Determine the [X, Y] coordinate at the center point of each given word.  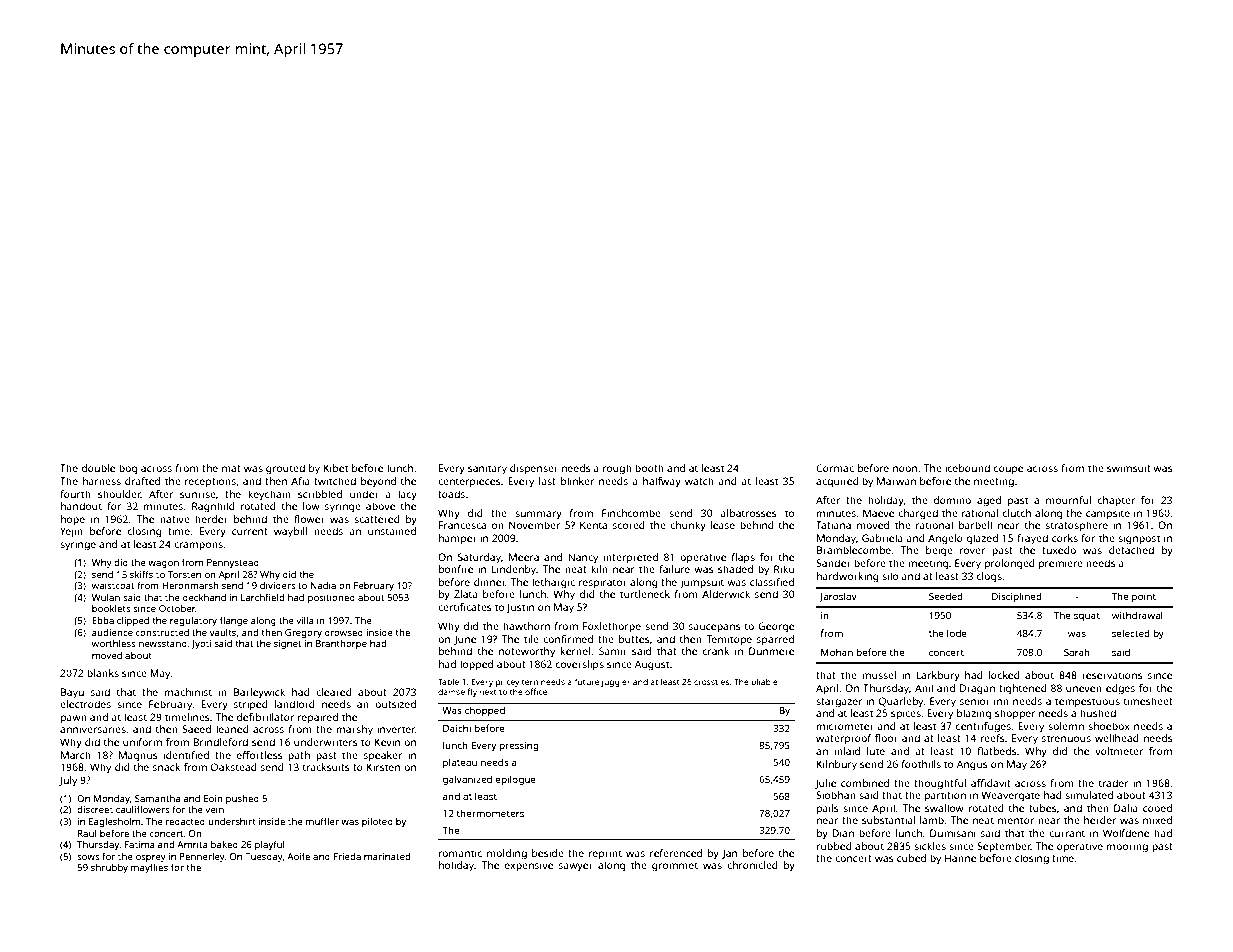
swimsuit [1129, 468]
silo [890, 576]
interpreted [631, 558]
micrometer [845, 726]
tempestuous [1087, 703]
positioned [331, 598]
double [98, 468]
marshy [355, 730]
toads [451, 494]
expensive [529, 866]
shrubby [109, 868]
